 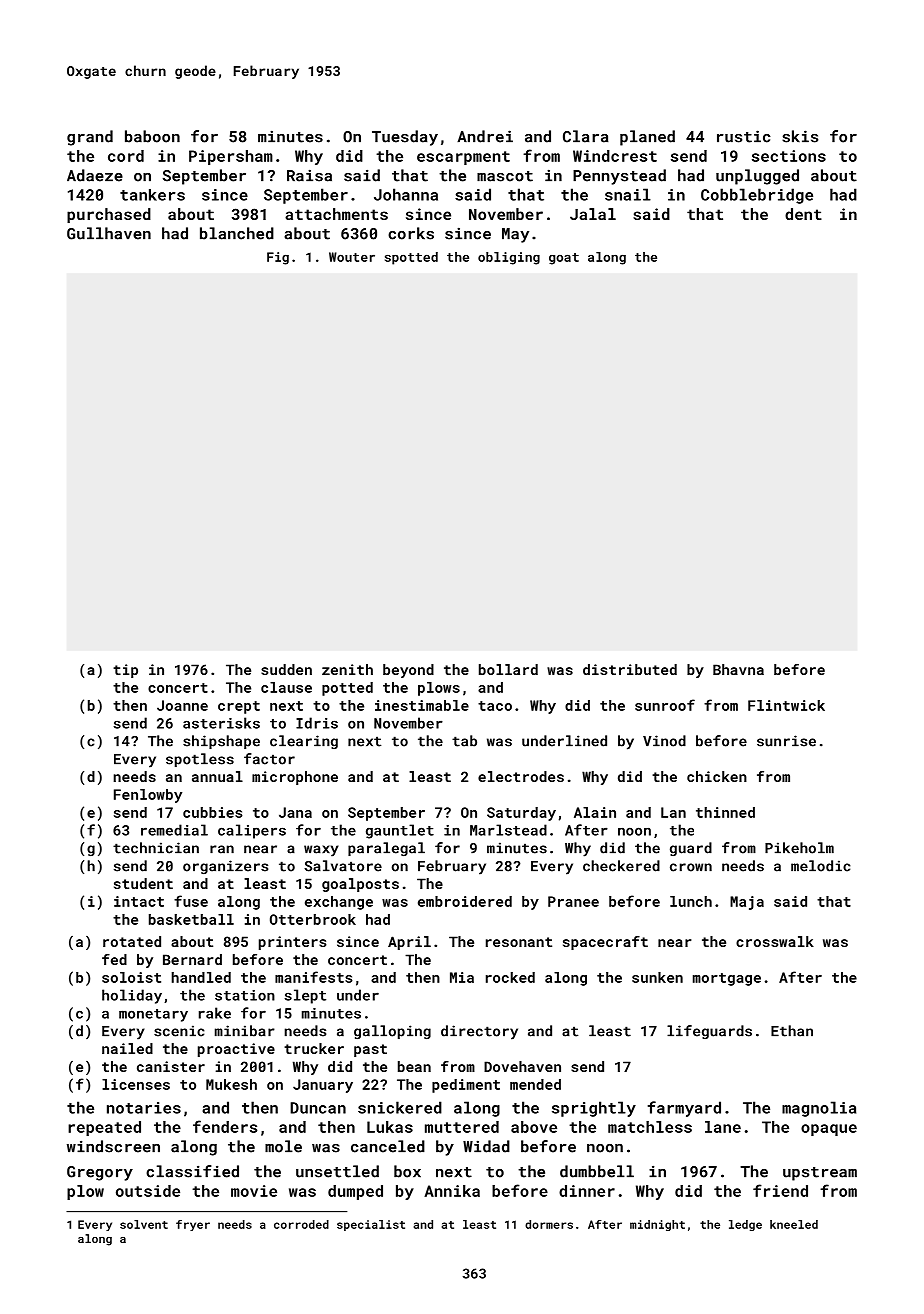 What do you see at coordinates (286, 669) in the screenshot?
I see `sudden` at bounding box center [286, 669].
